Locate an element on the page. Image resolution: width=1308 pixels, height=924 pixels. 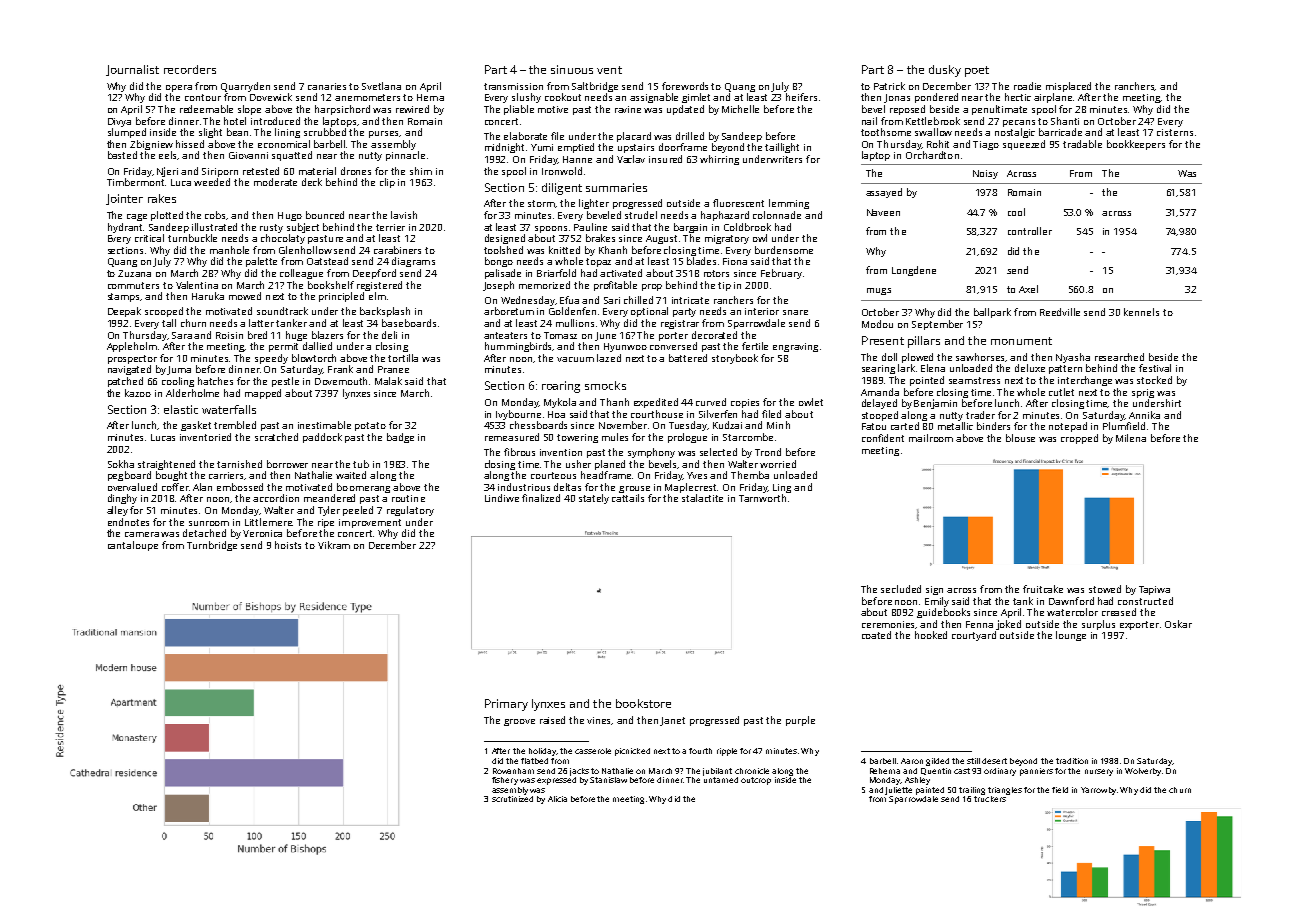
Milena is located at coordinates (1131, 438).
